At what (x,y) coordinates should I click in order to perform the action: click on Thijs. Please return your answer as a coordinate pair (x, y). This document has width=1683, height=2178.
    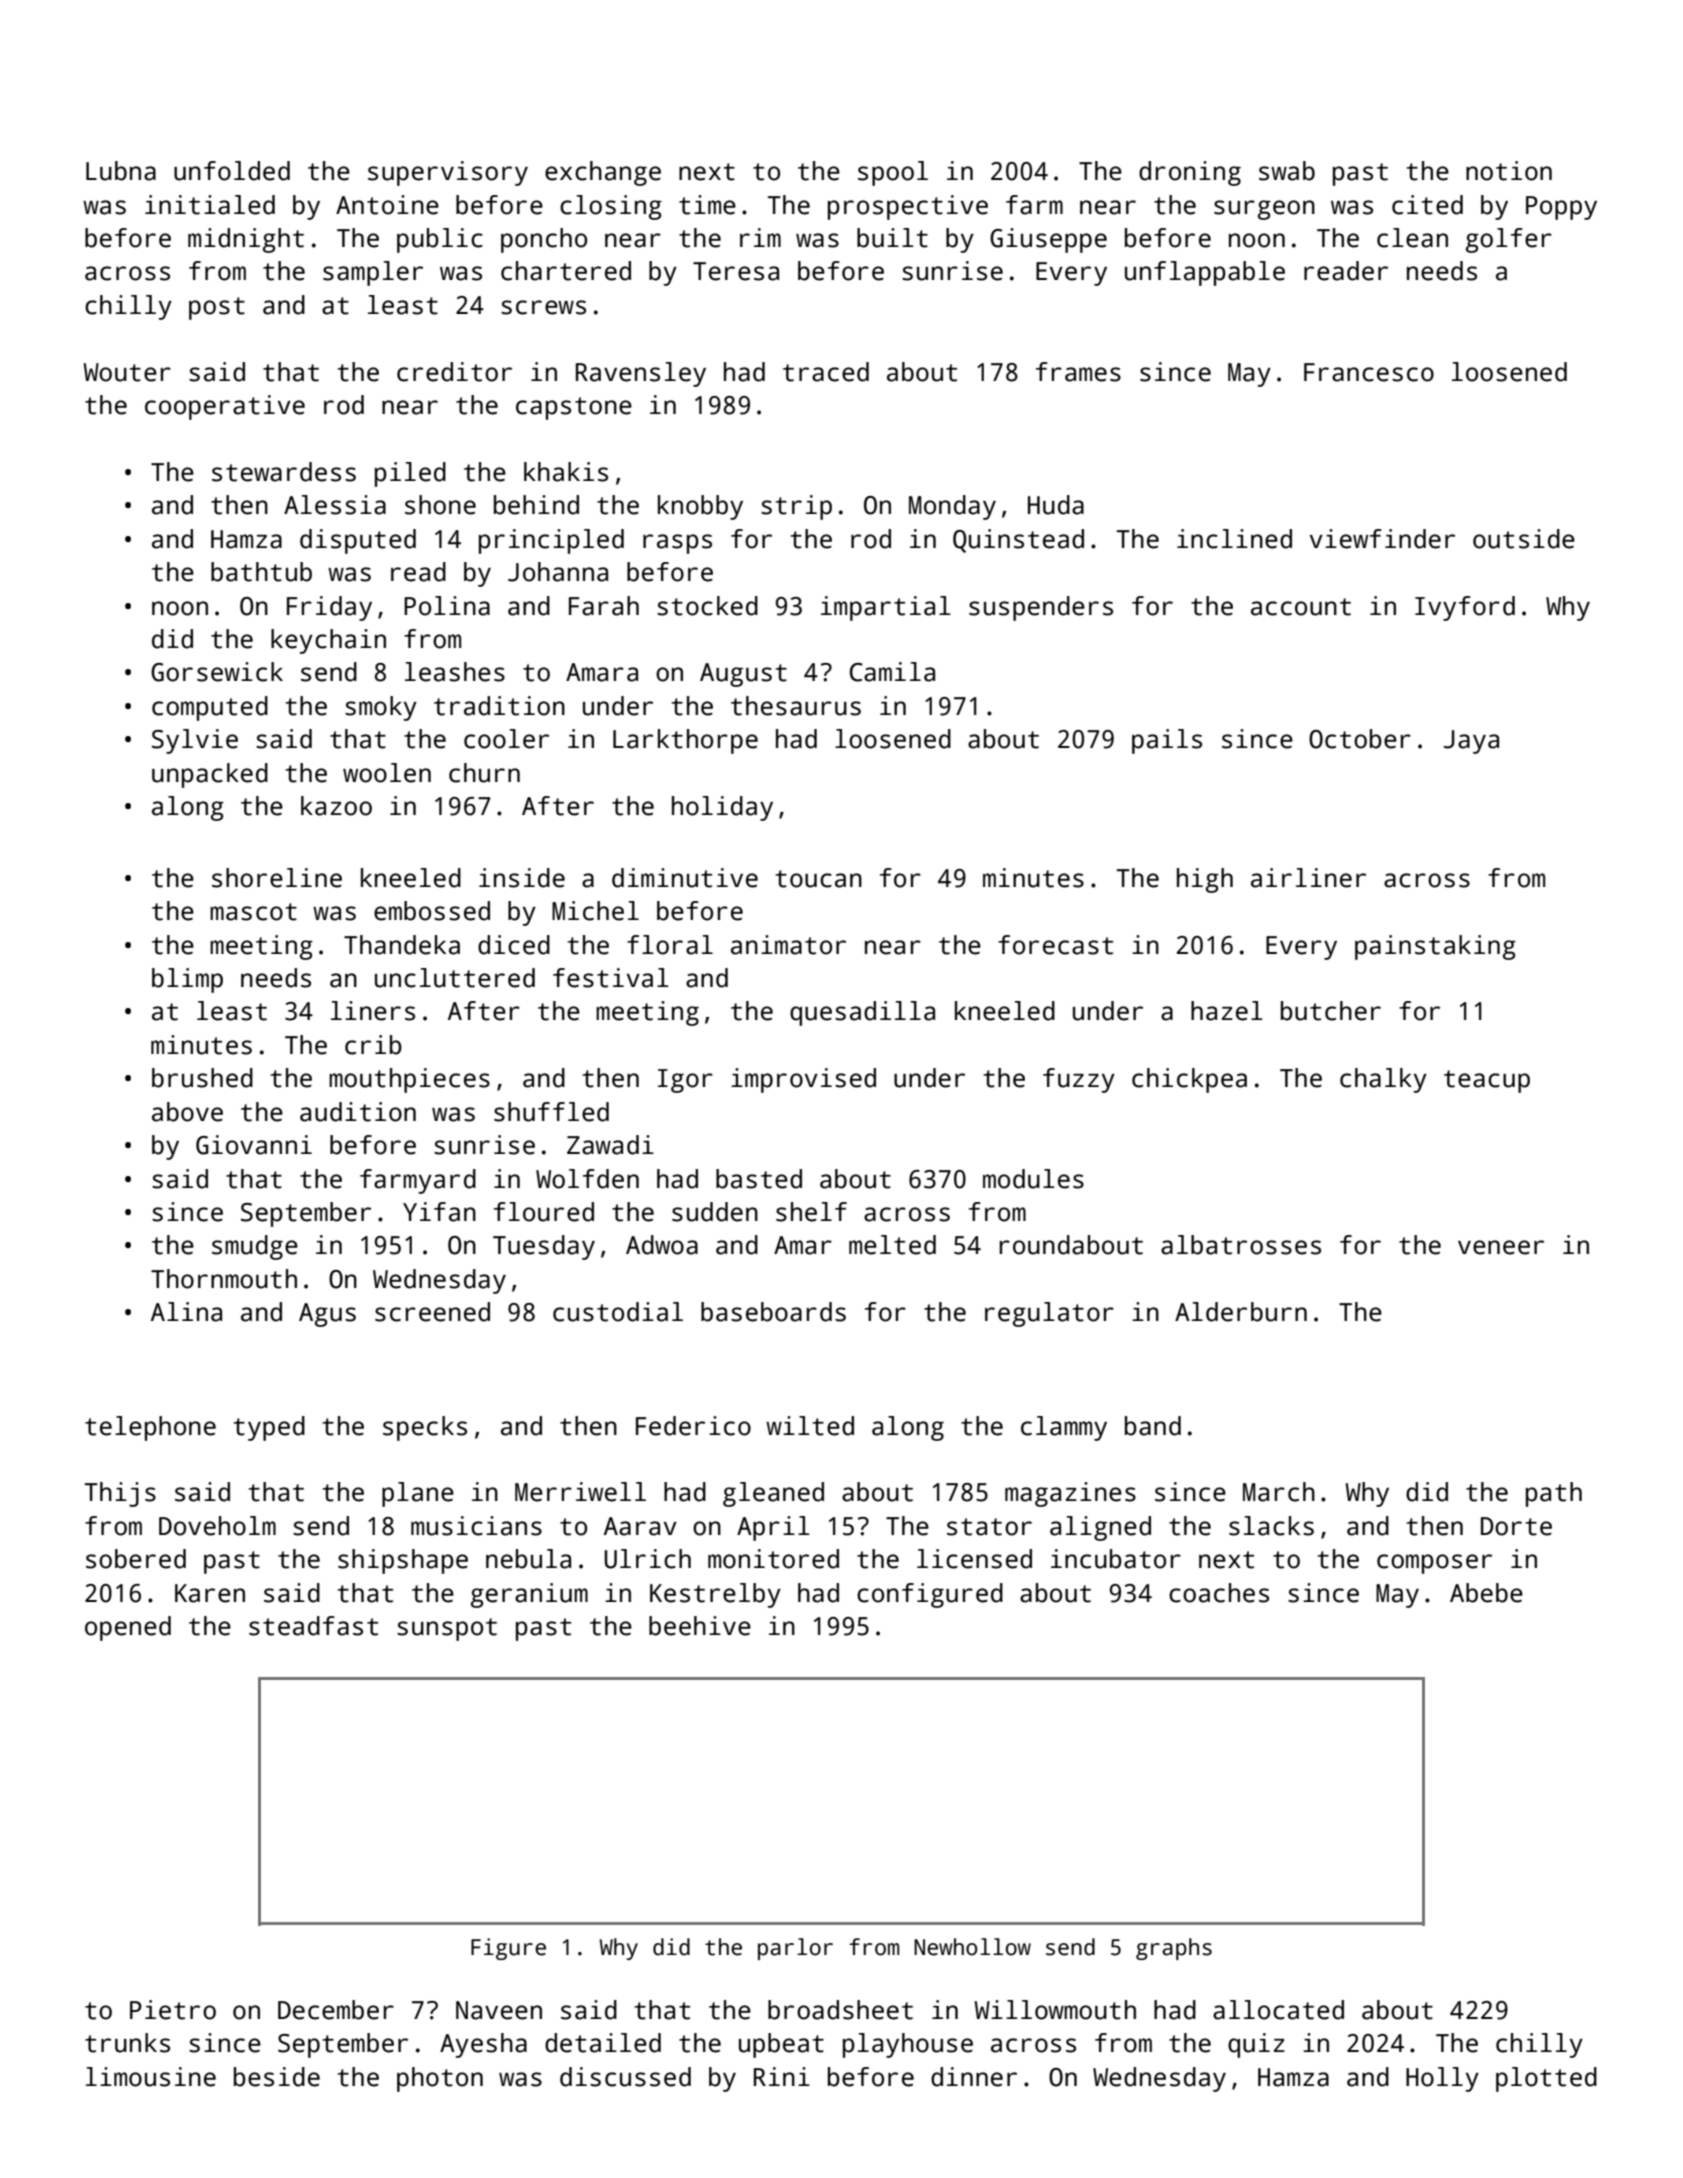
    Looking at the image, I should click on (120, 1494).
